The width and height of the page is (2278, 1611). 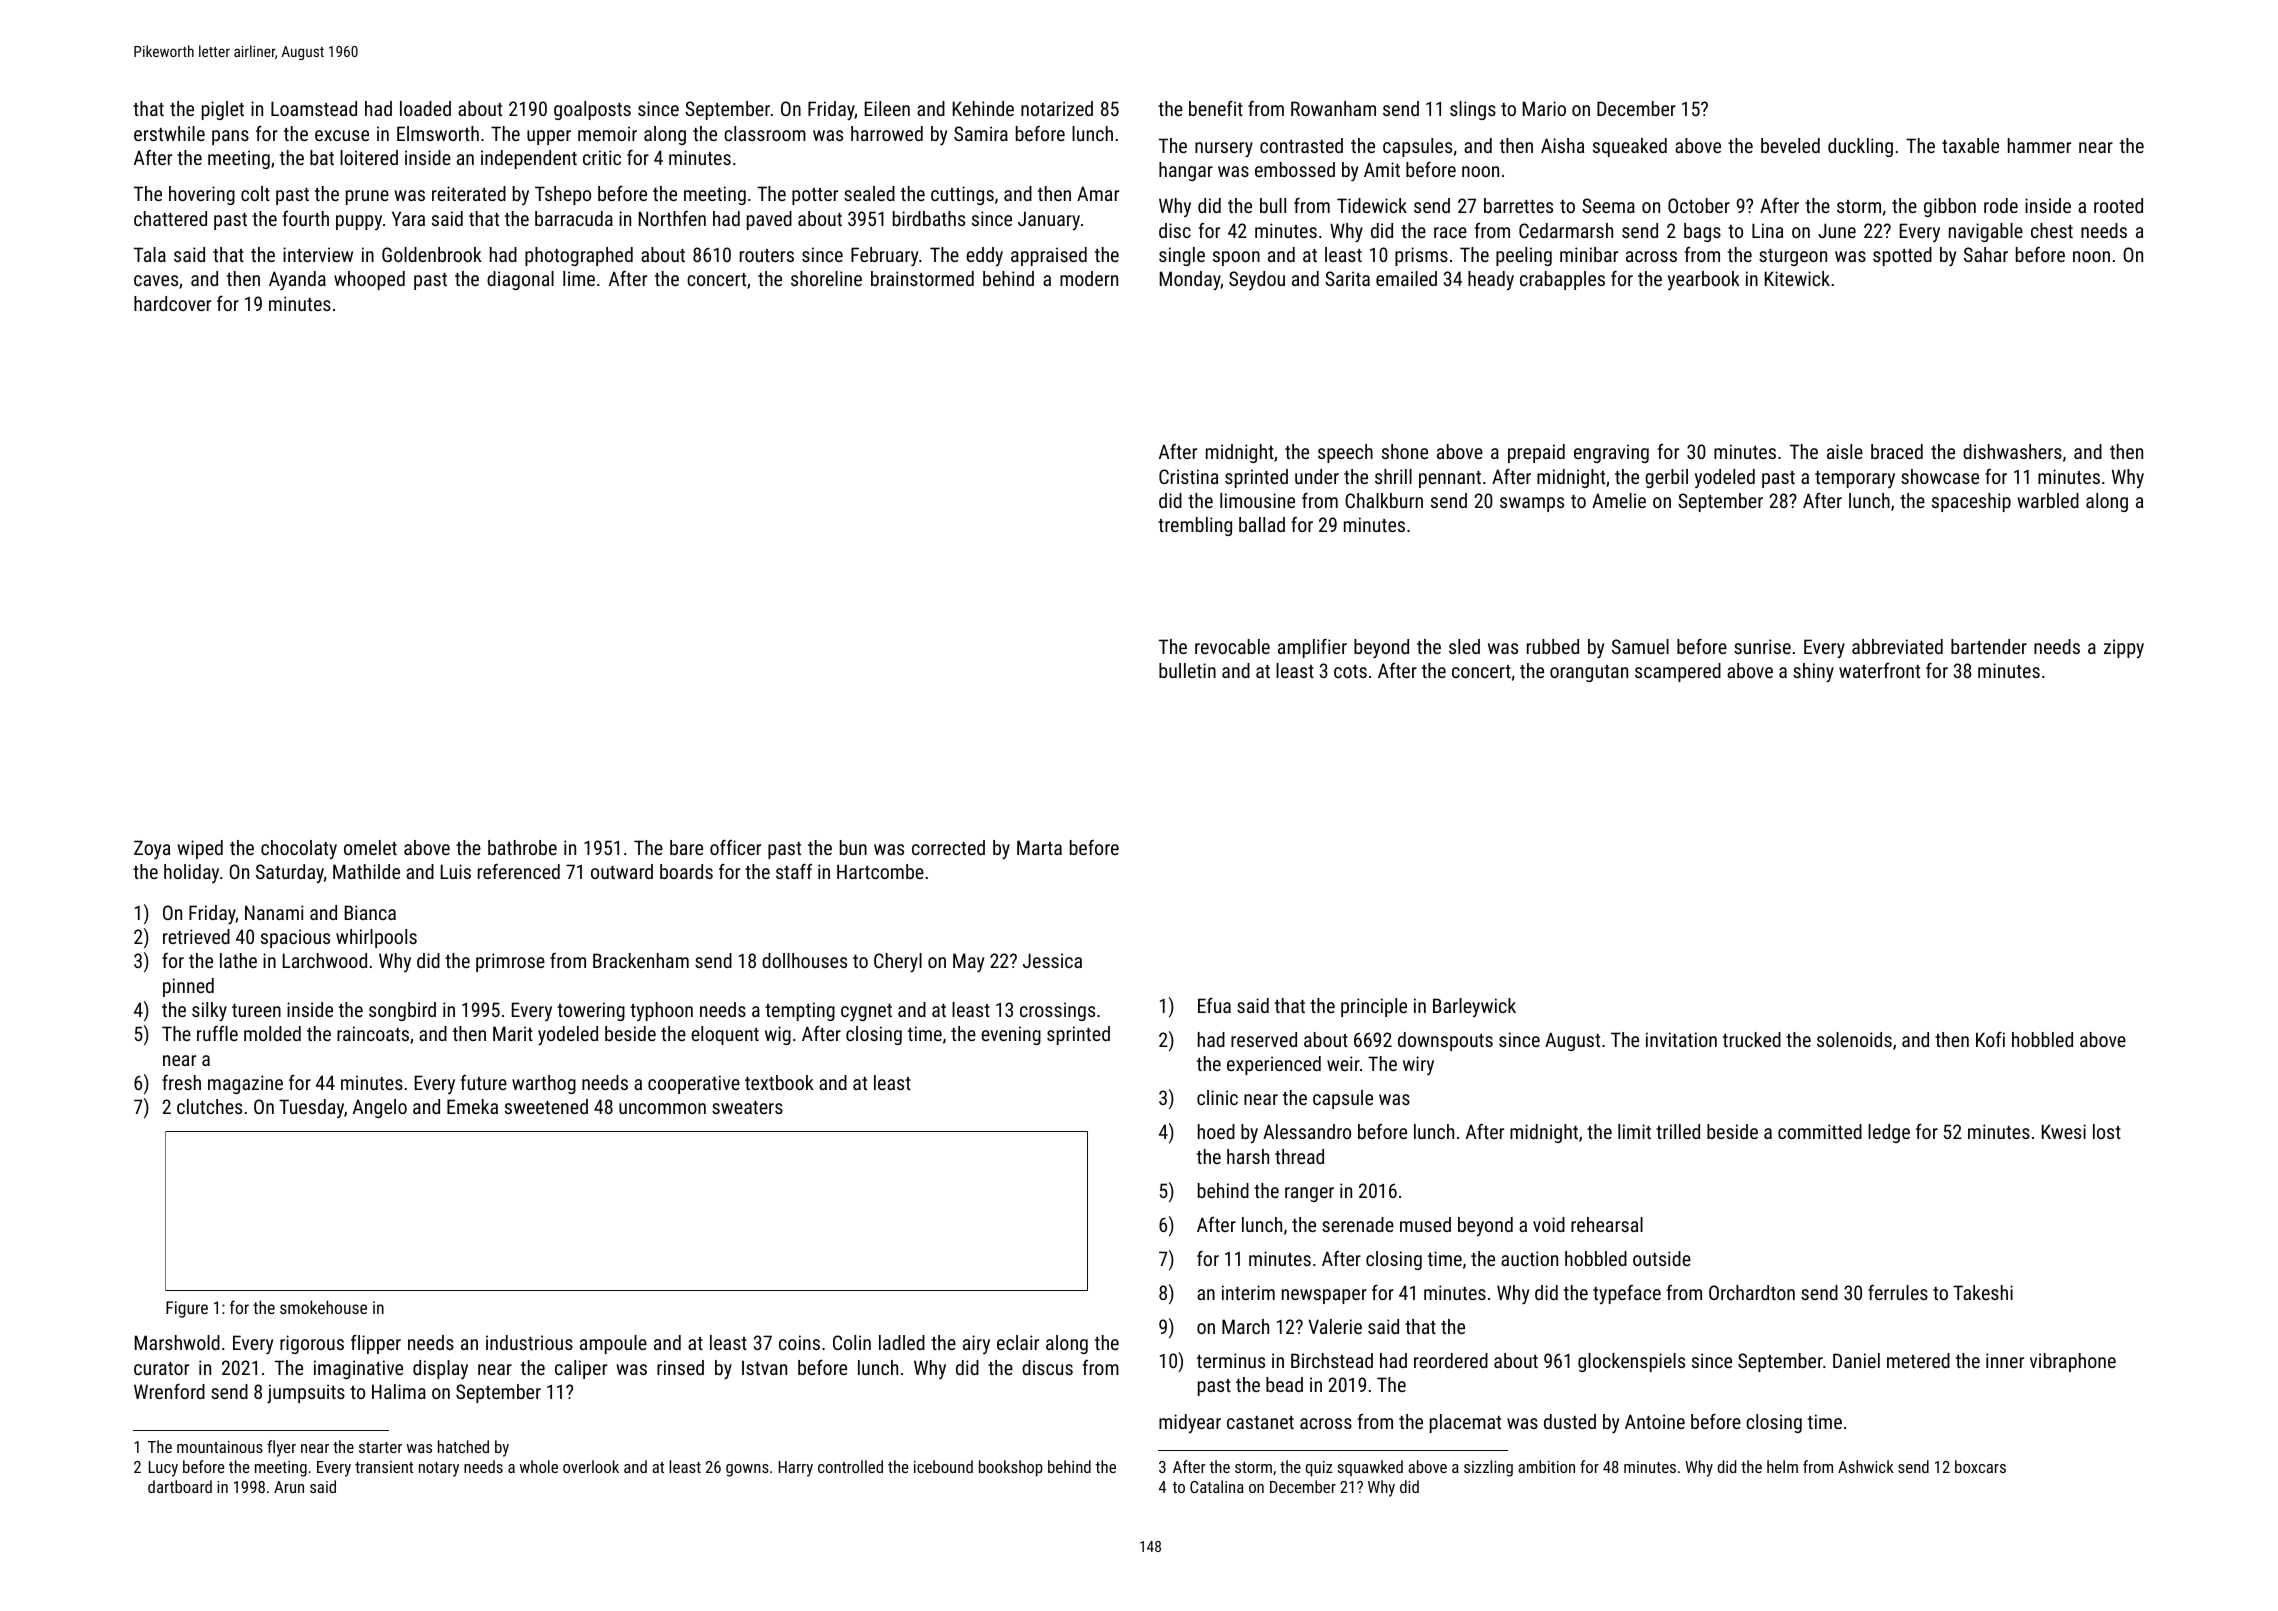 I want to click on wiped, so click(x=200, y=849).
